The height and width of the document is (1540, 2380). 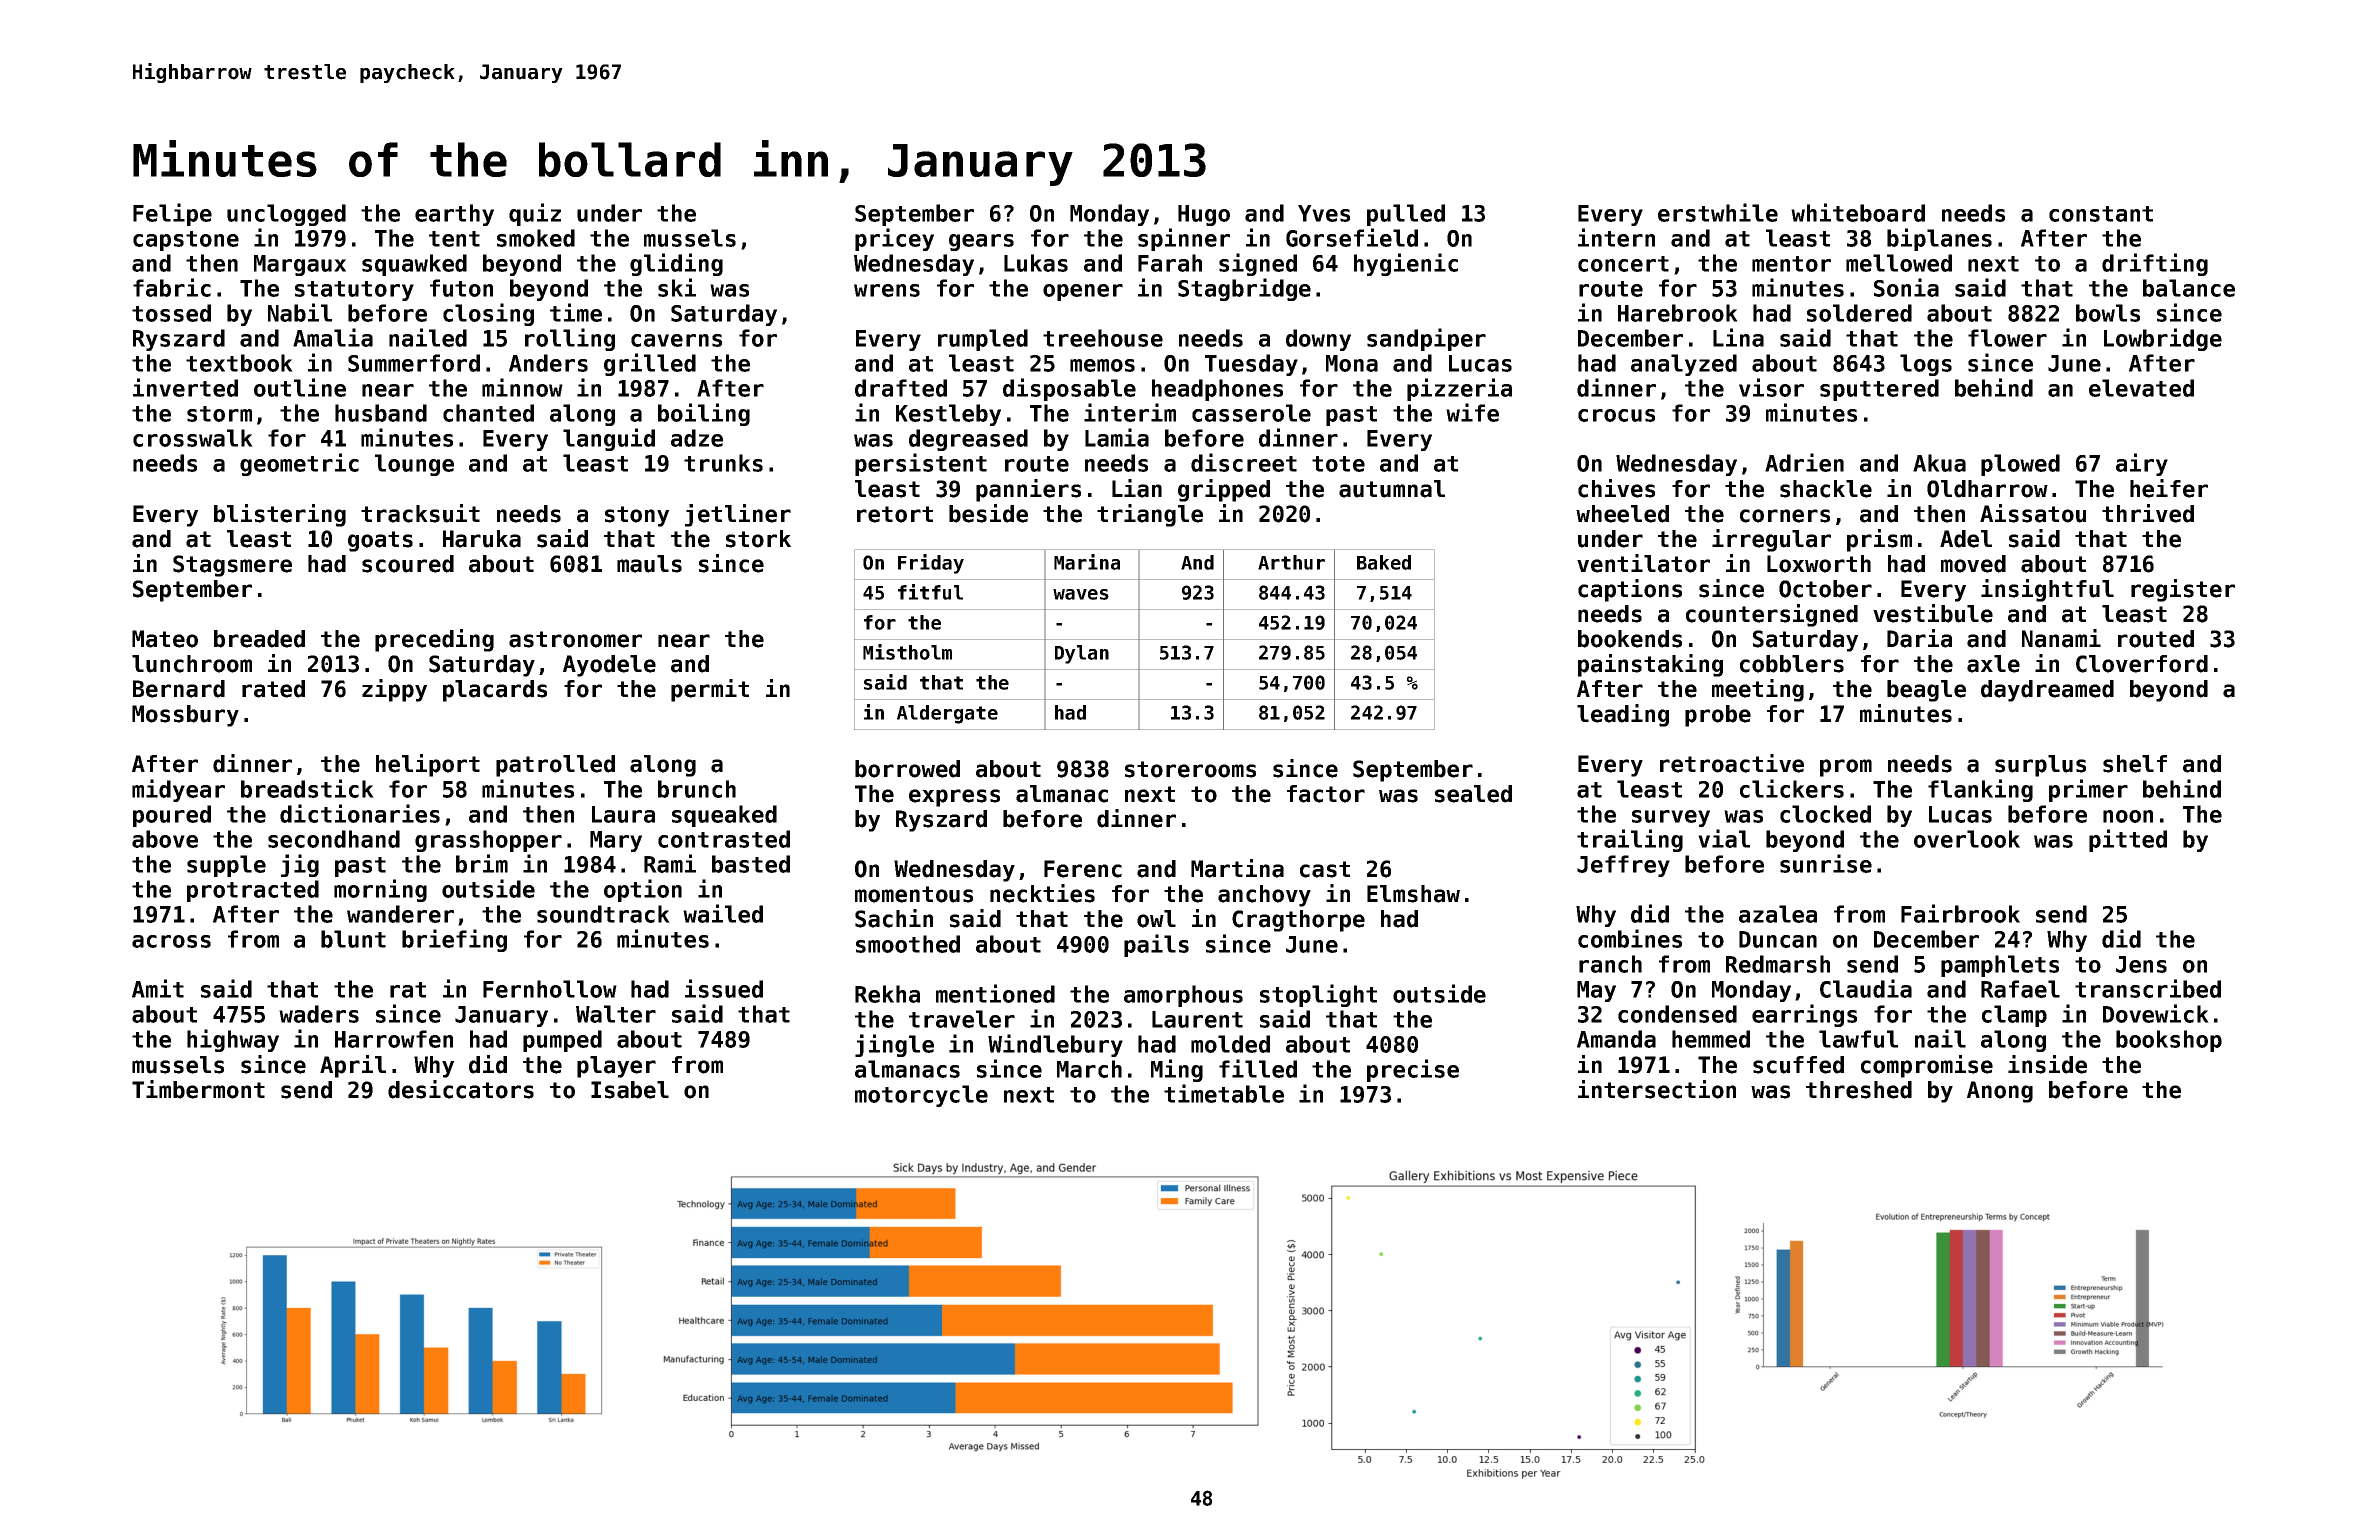 I want to click on poured, so click(x=172, y=816).
